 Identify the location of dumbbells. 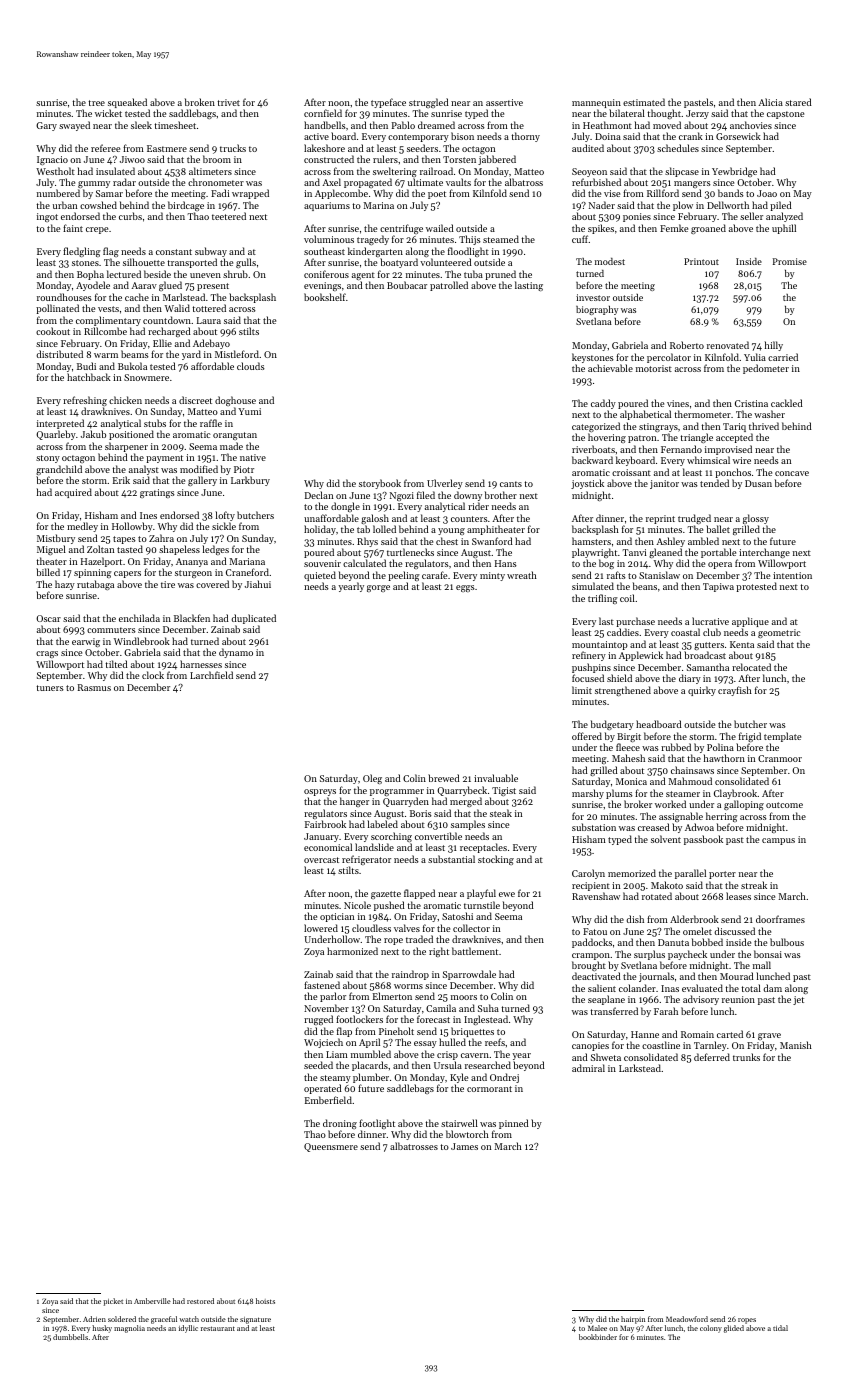
(70, 1337).
